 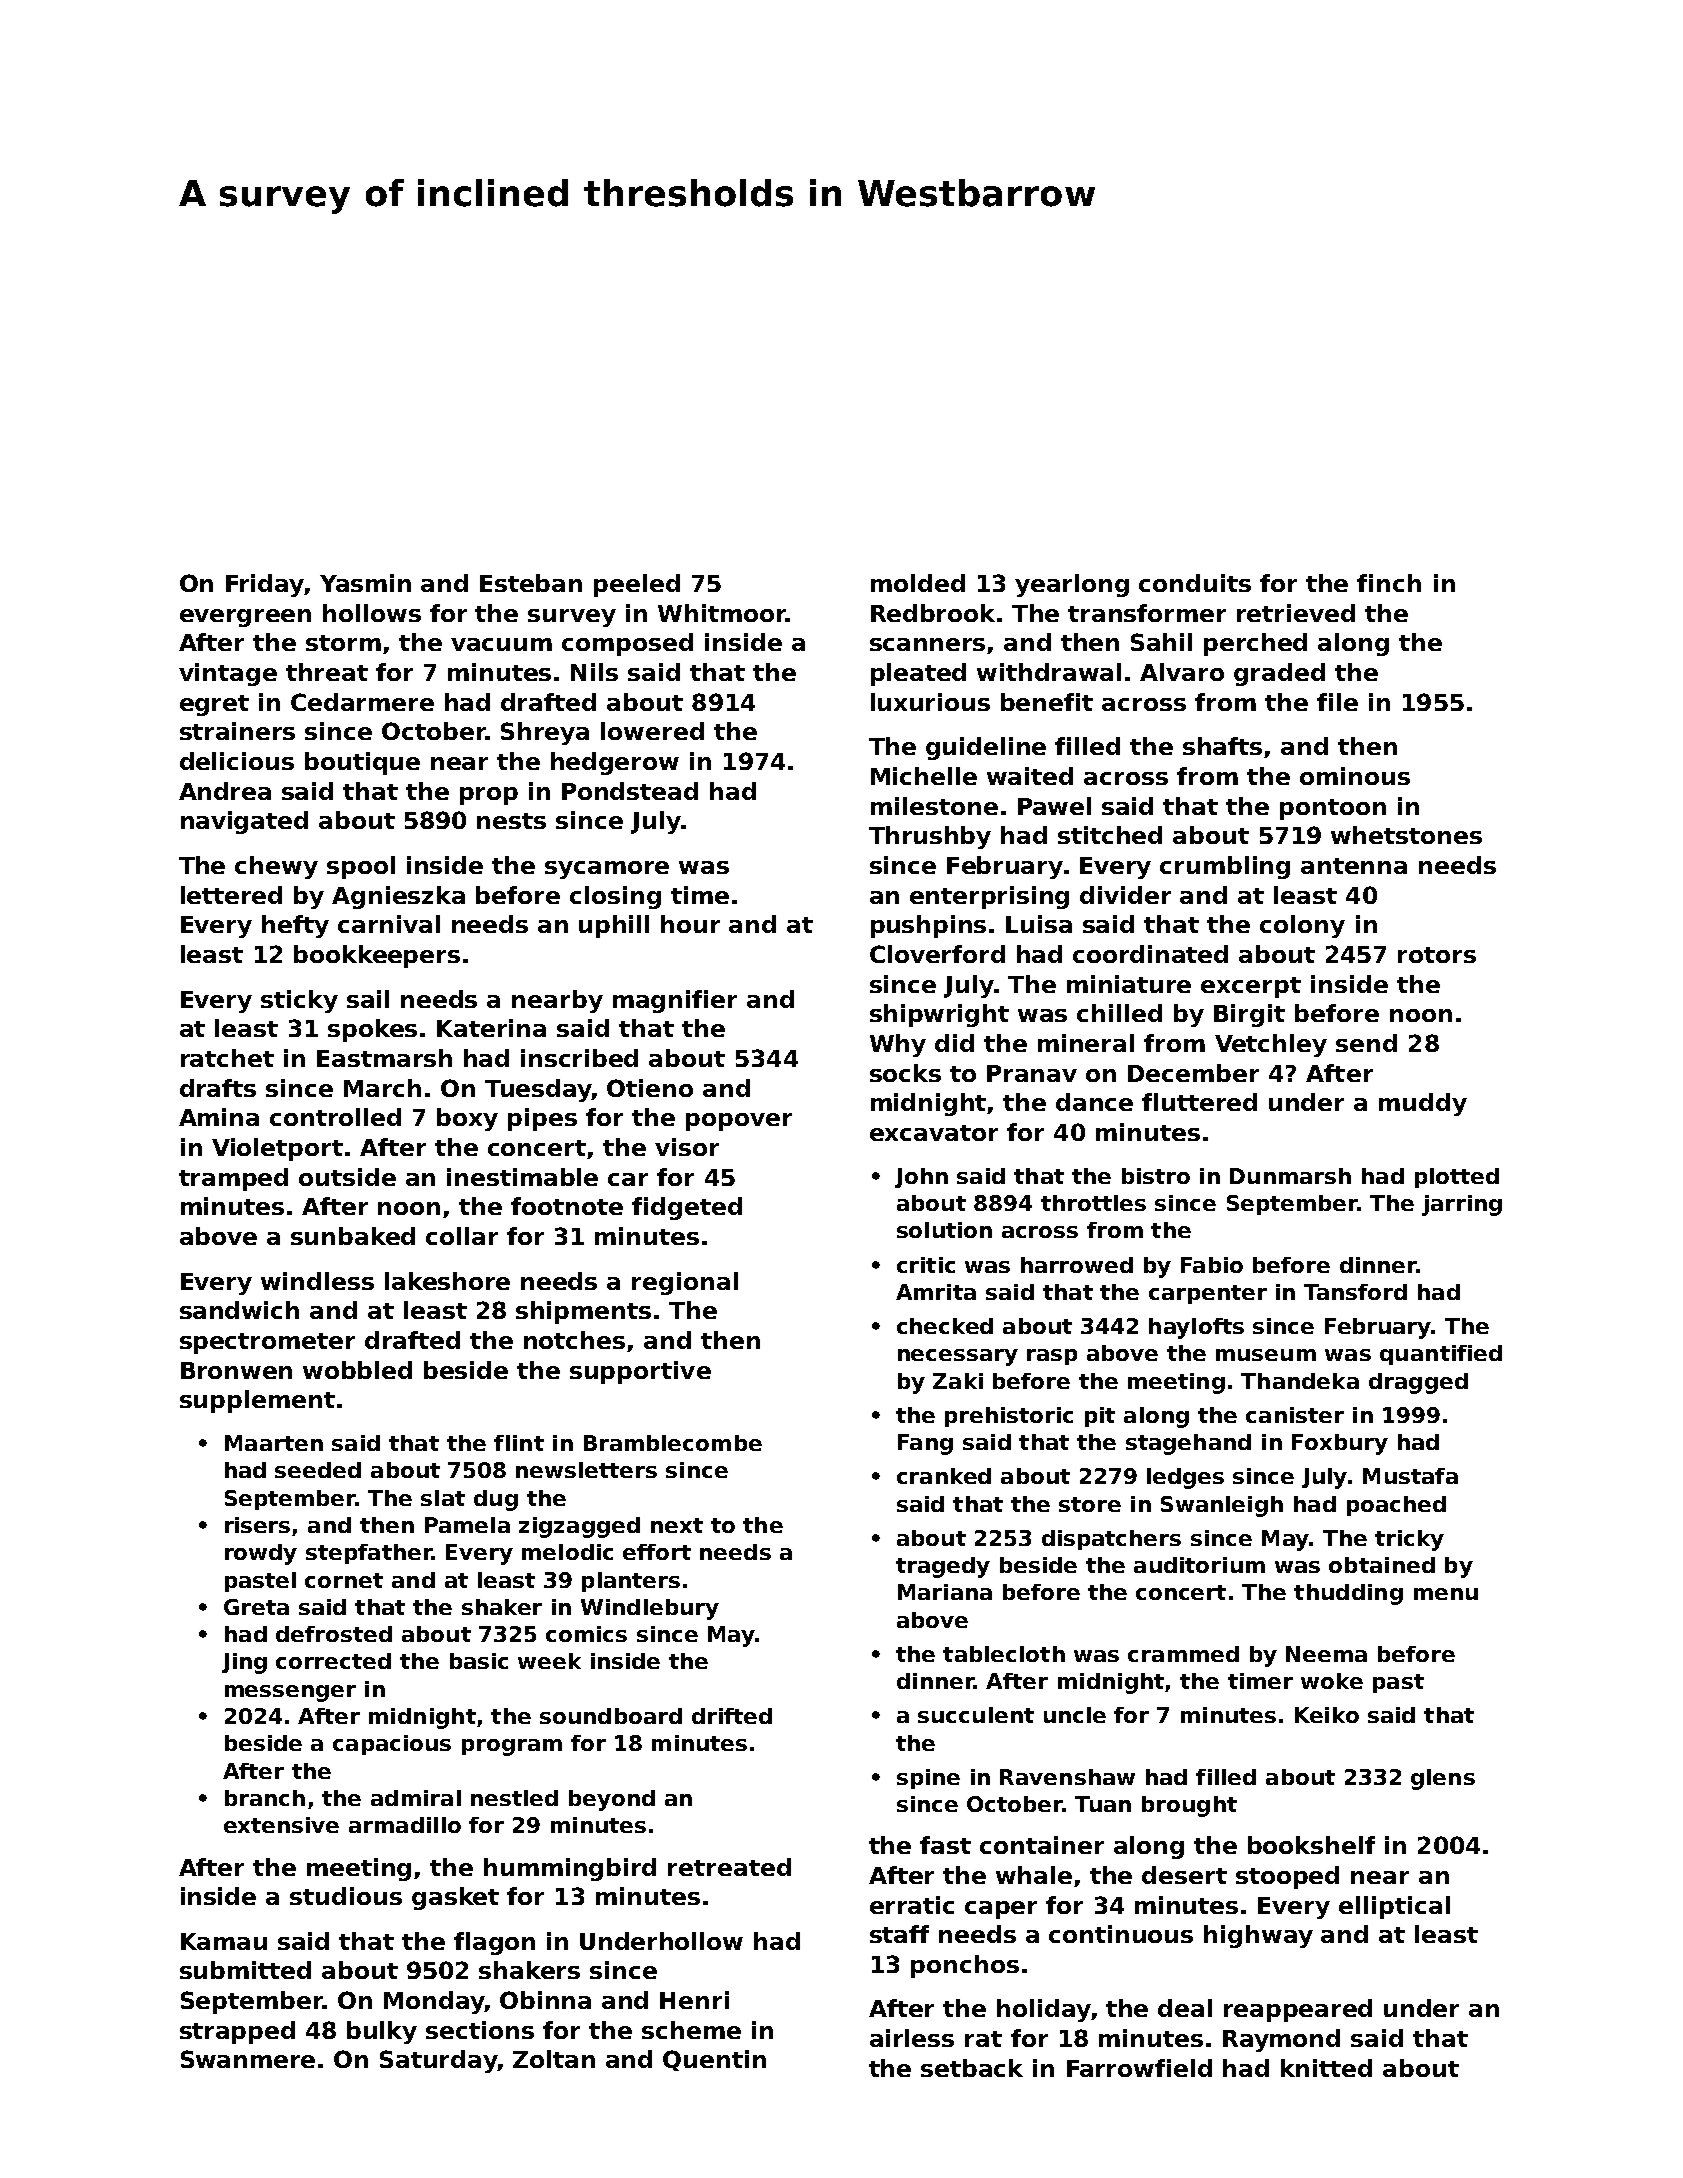 What do you see at coordinates (1110, 835) in the screenshot?
I see `stitched` at bounding box center [1110, 835].
